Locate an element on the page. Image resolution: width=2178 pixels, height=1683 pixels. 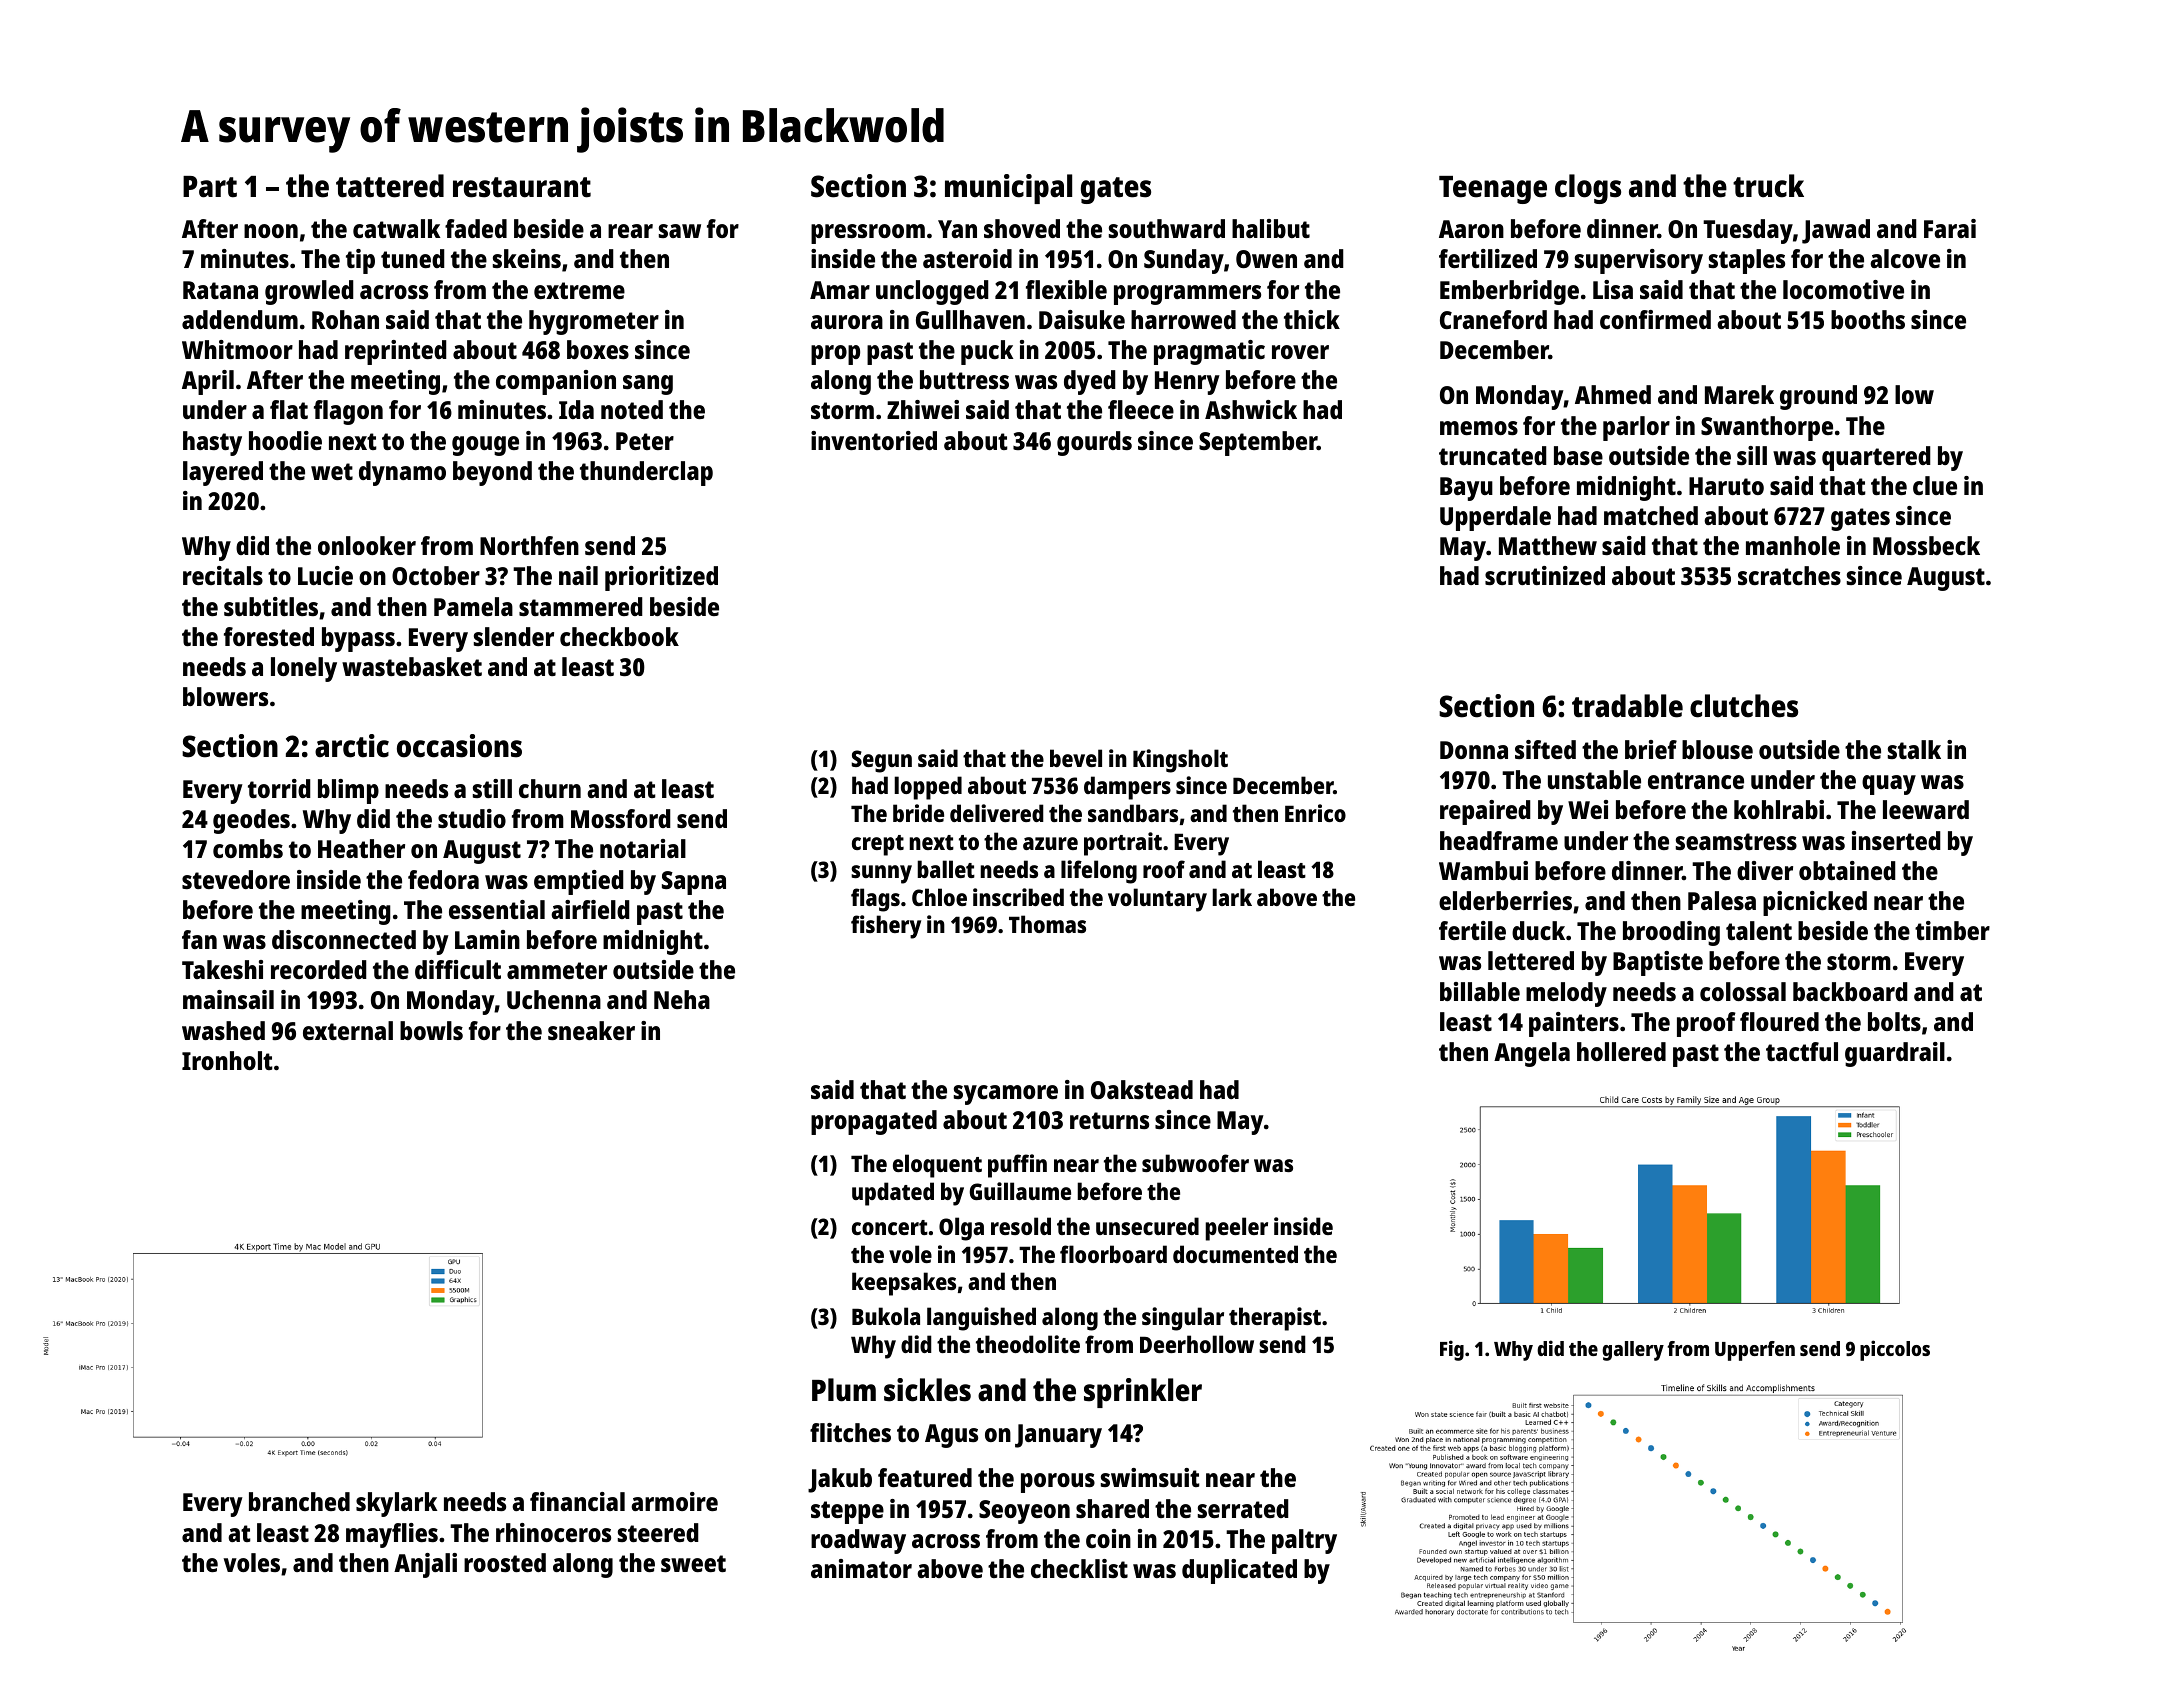
Mossbeck is located at coordinates (1926, 545).
